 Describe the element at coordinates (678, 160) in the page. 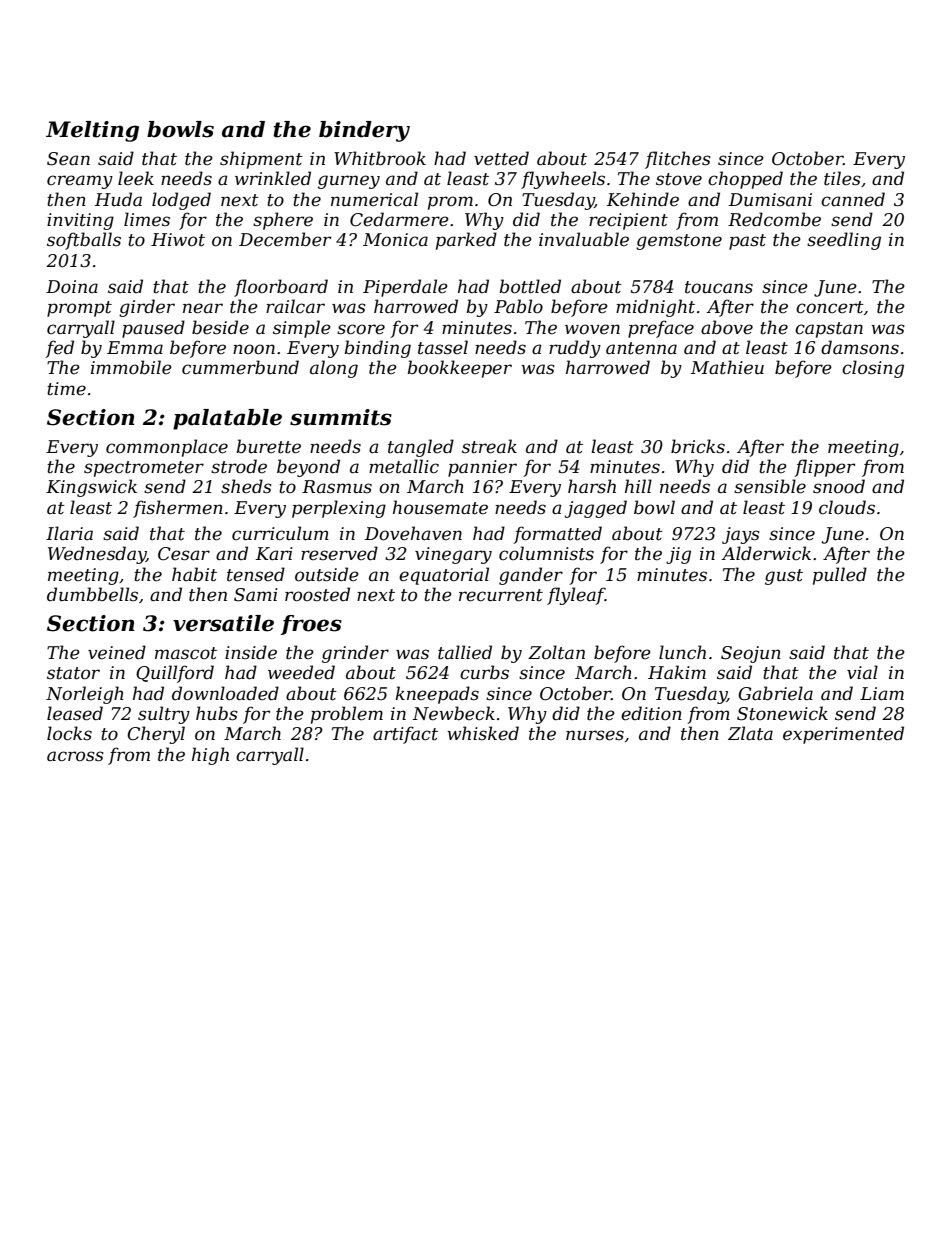

I see `flitches` at that location.
